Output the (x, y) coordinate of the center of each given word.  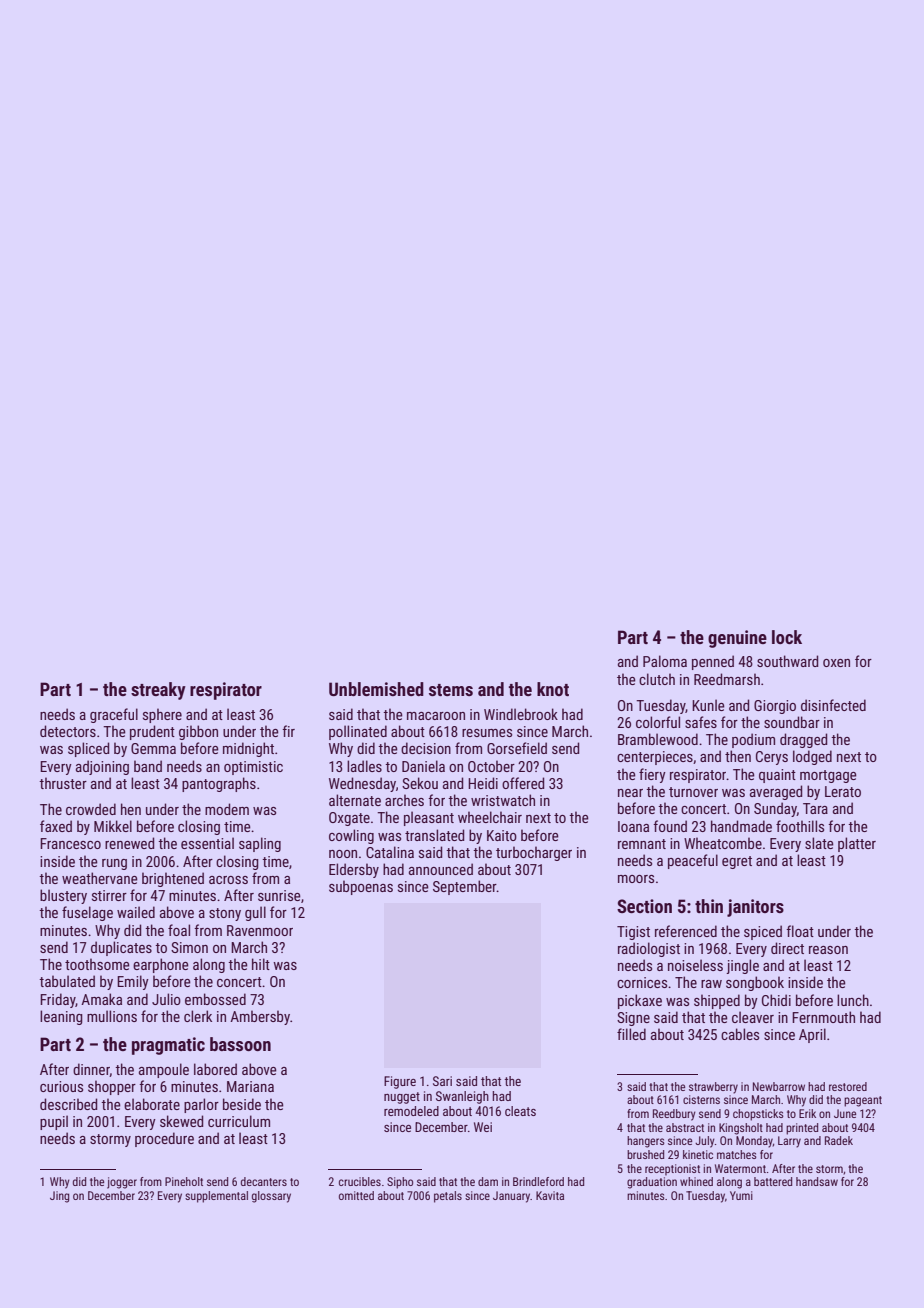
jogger (122, 1183)
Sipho (400, 1183)
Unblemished (376, 689)
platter (857, 844)
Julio (166, 999)
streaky (158, 691)
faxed (56, 826)
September (465, 887)
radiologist (649, 949)
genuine (737, 639)
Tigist (633, 933)
